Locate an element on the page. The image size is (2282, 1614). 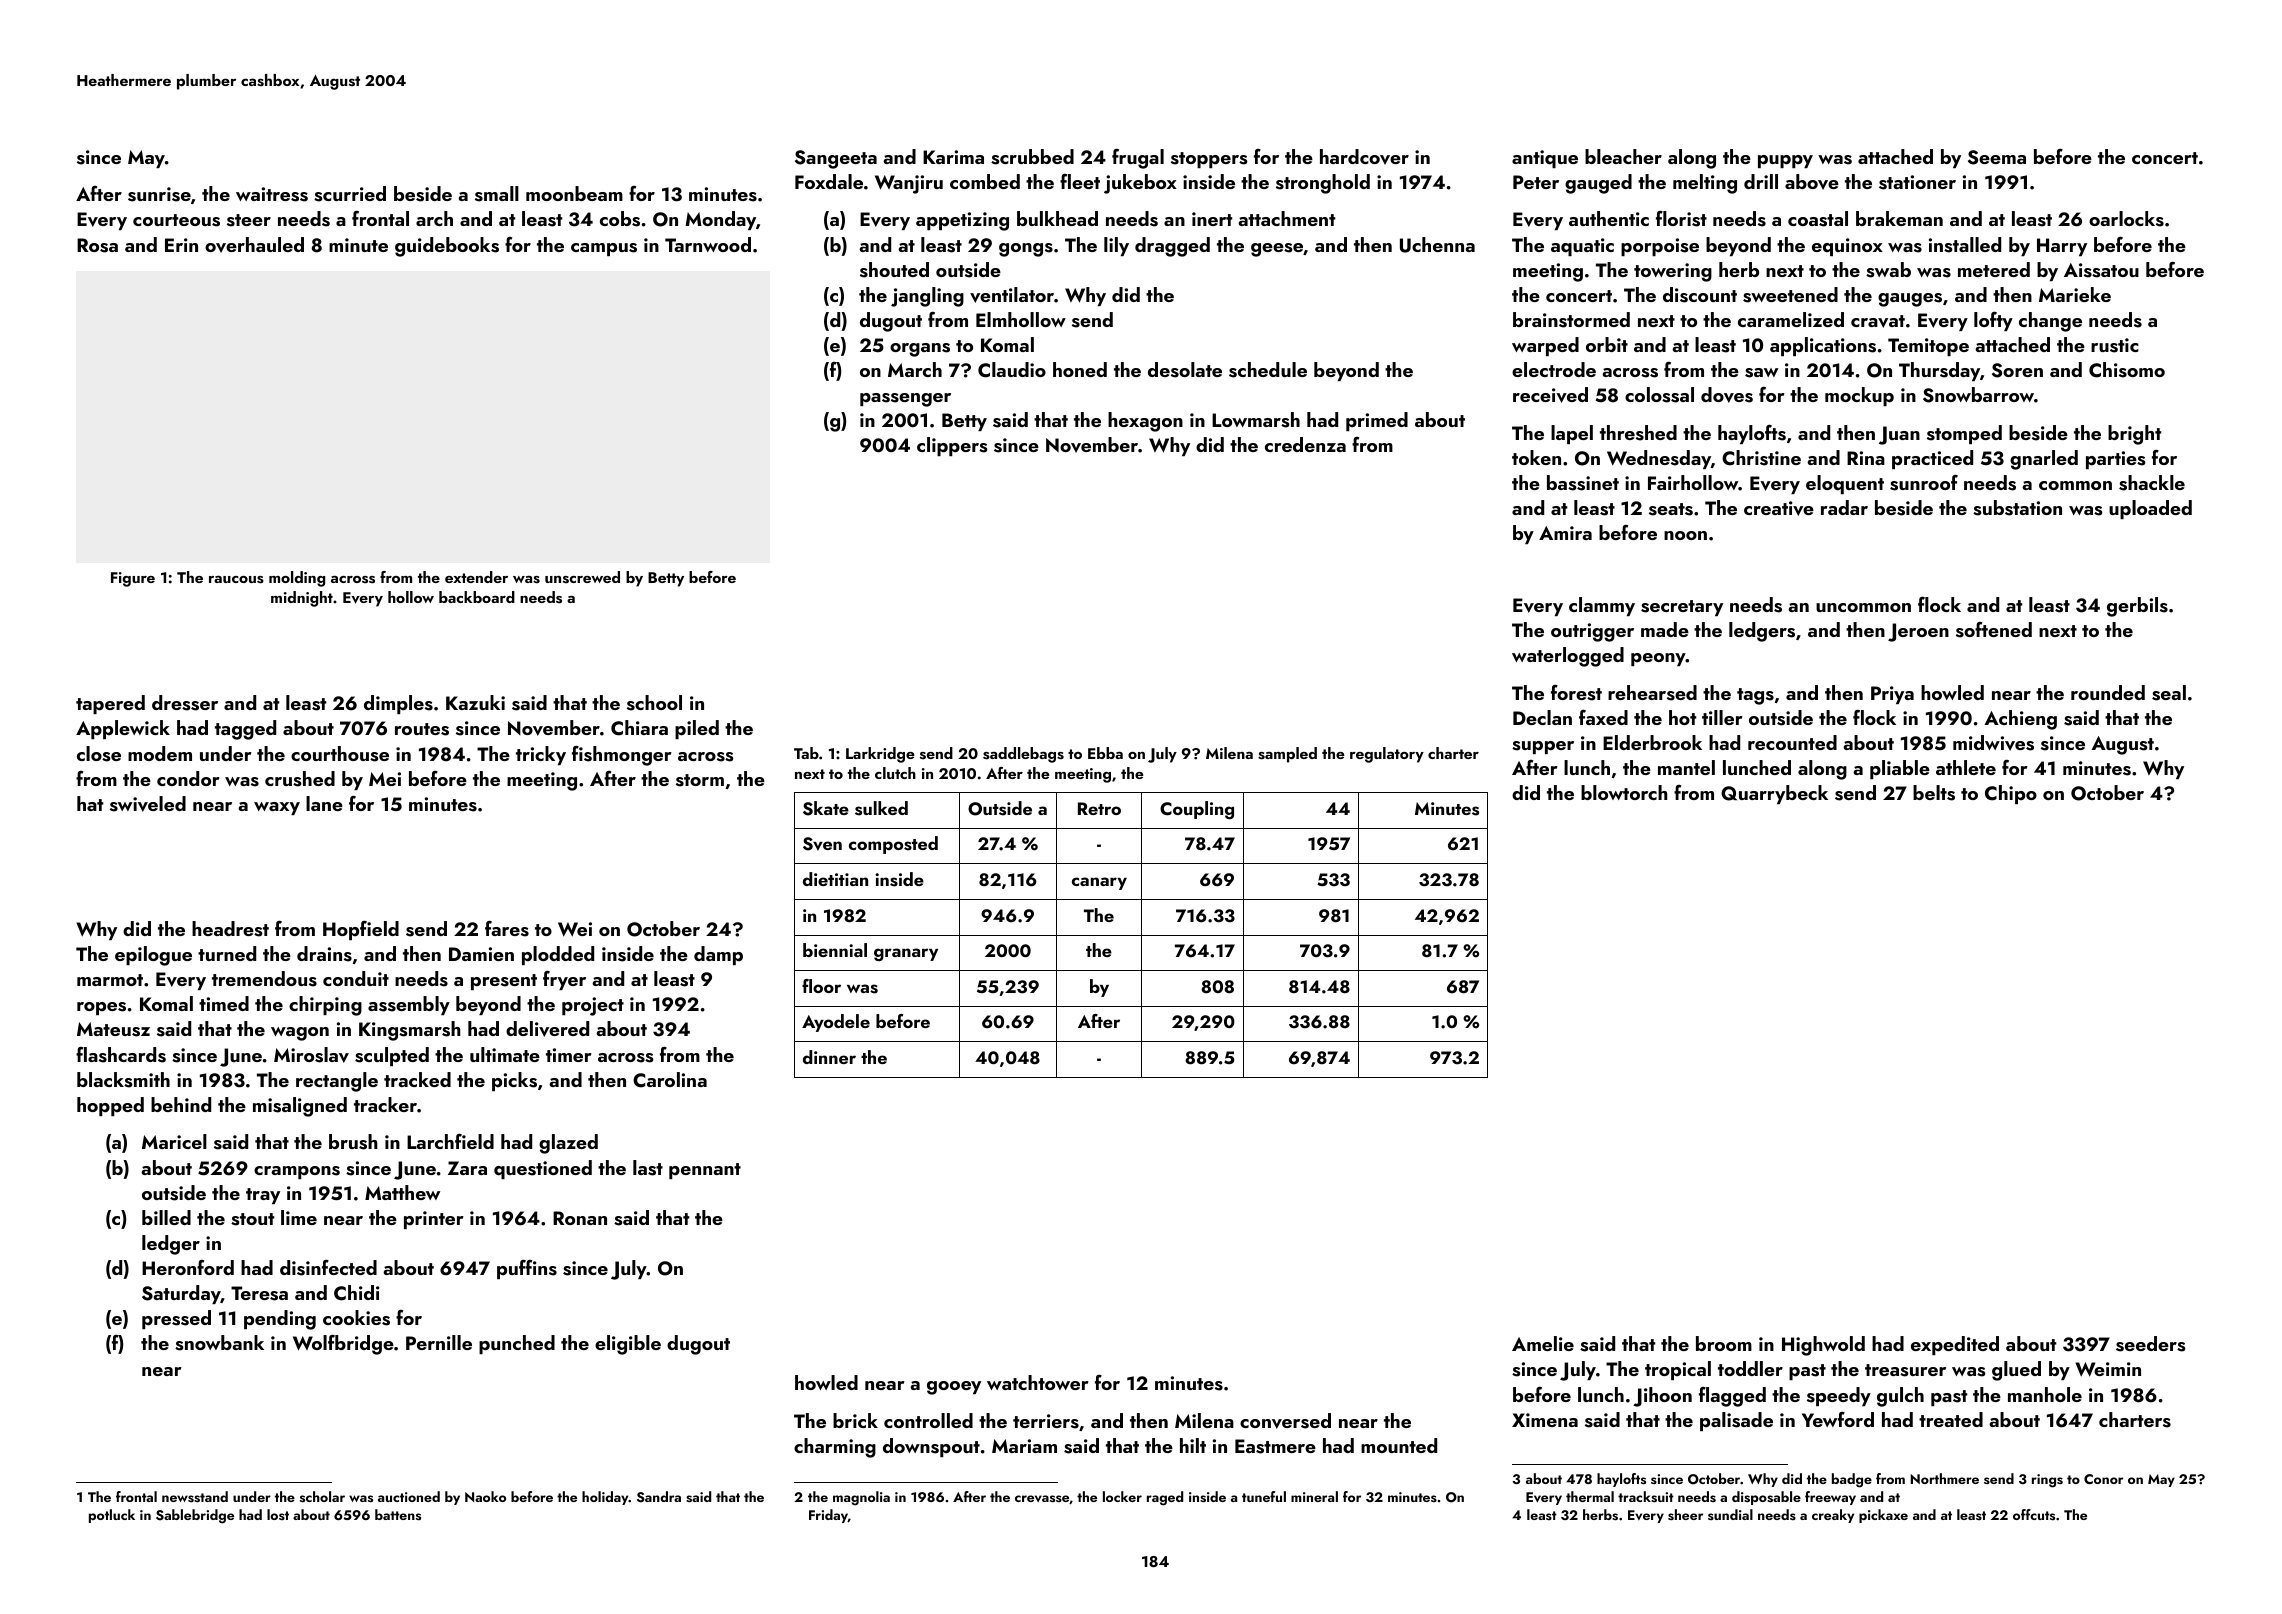
eligible is located at coordinates (628, 1345).
